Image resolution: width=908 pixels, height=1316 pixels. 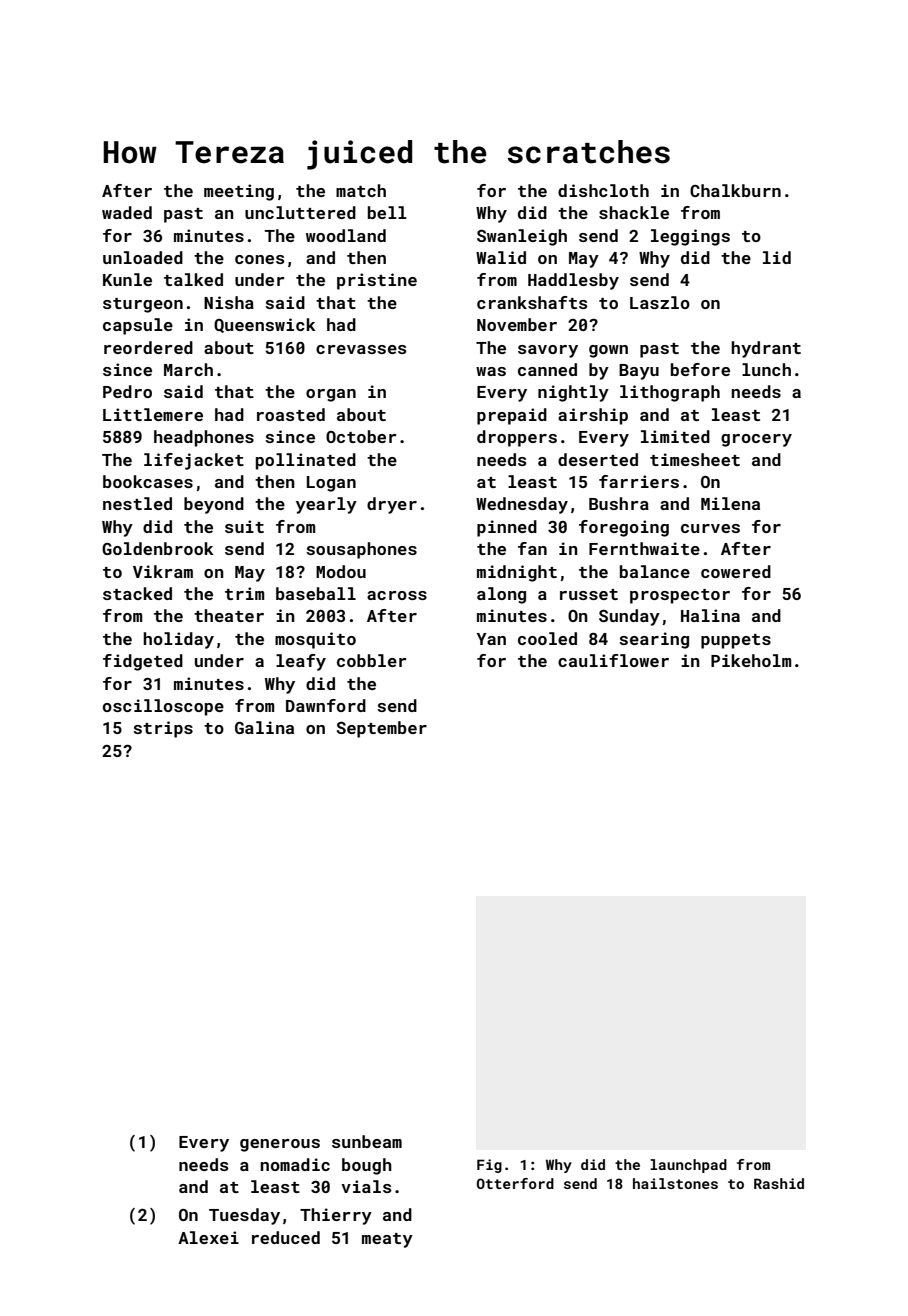 I want to click on meaty, so click(x=387, y=1240).
